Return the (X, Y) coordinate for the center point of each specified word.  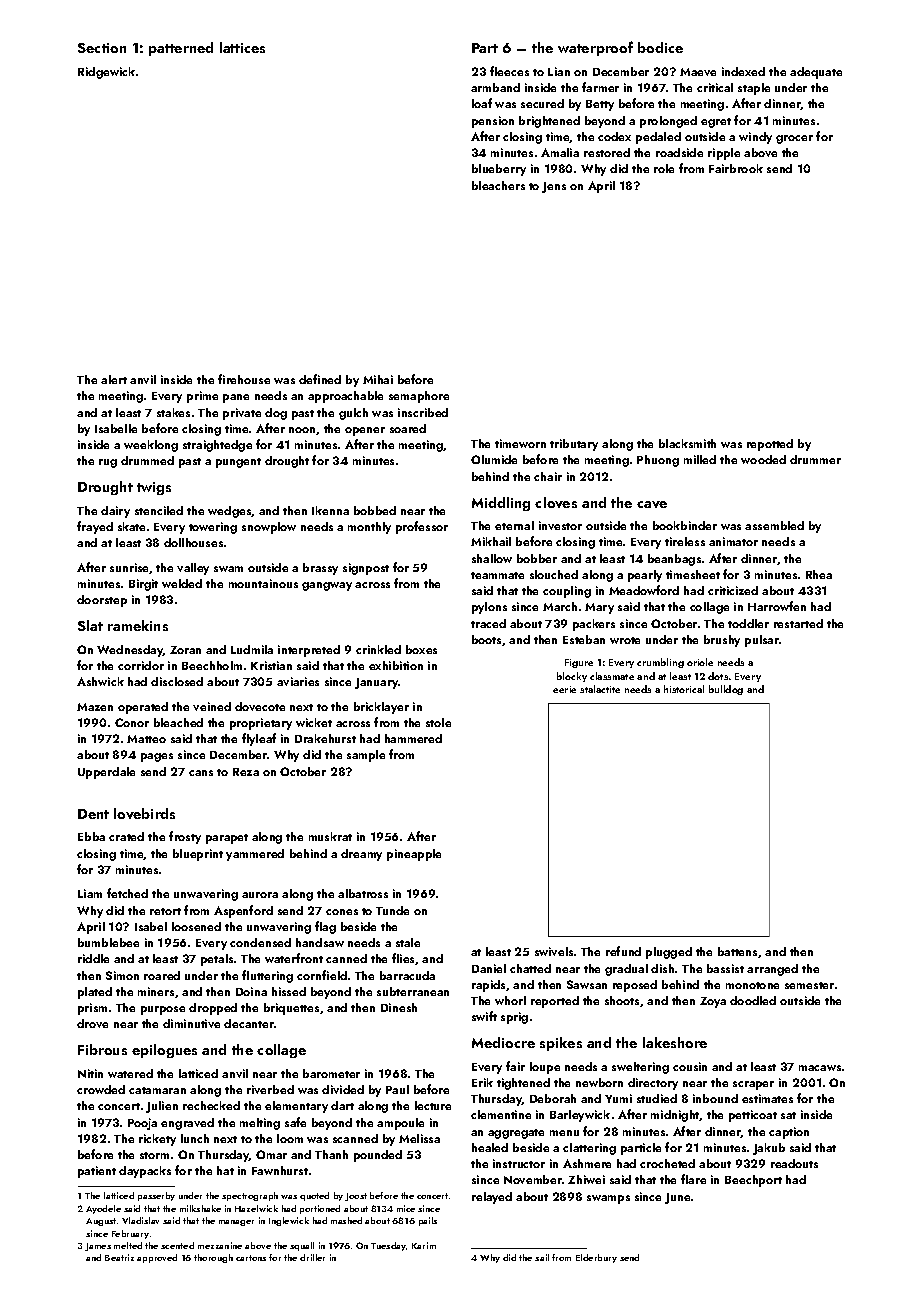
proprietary (261, 724)
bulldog (726, 690)
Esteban (584, 639)
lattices (242, 47)
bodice (660, 47)
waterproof (595, 48)
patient (97, 1172)
